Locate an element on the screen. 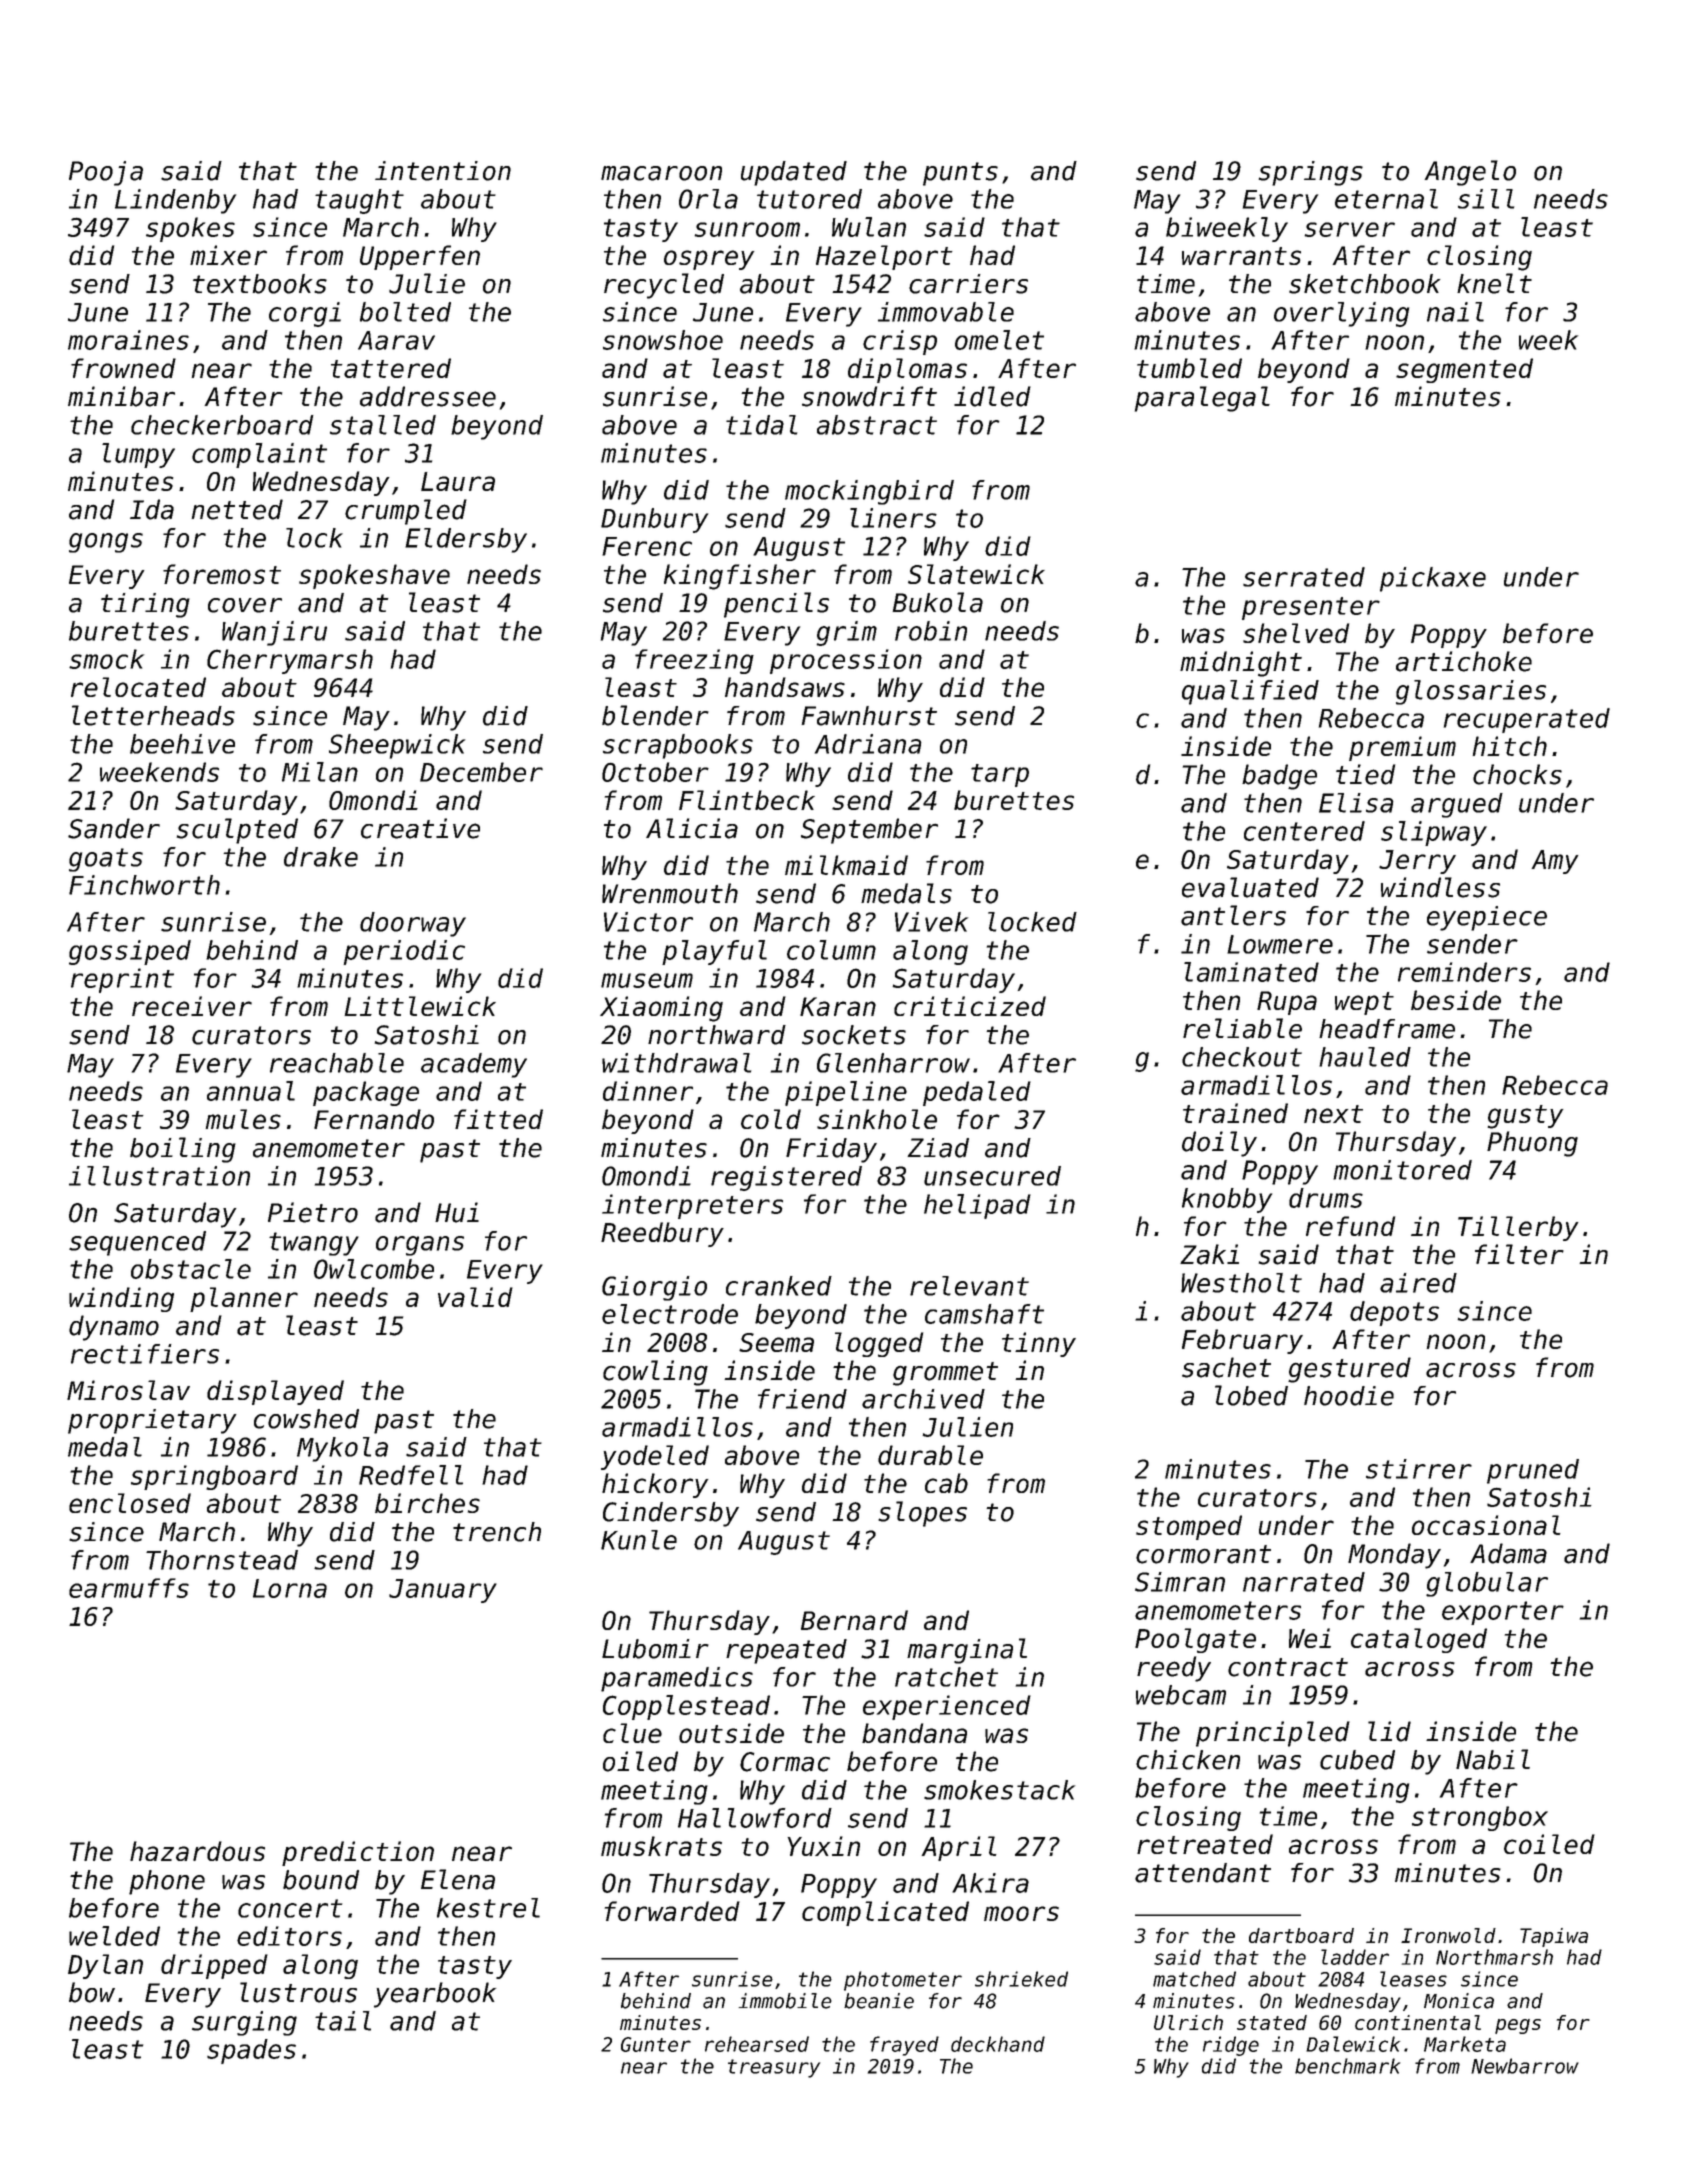  Pooja is located at coordinates (106, 173).
